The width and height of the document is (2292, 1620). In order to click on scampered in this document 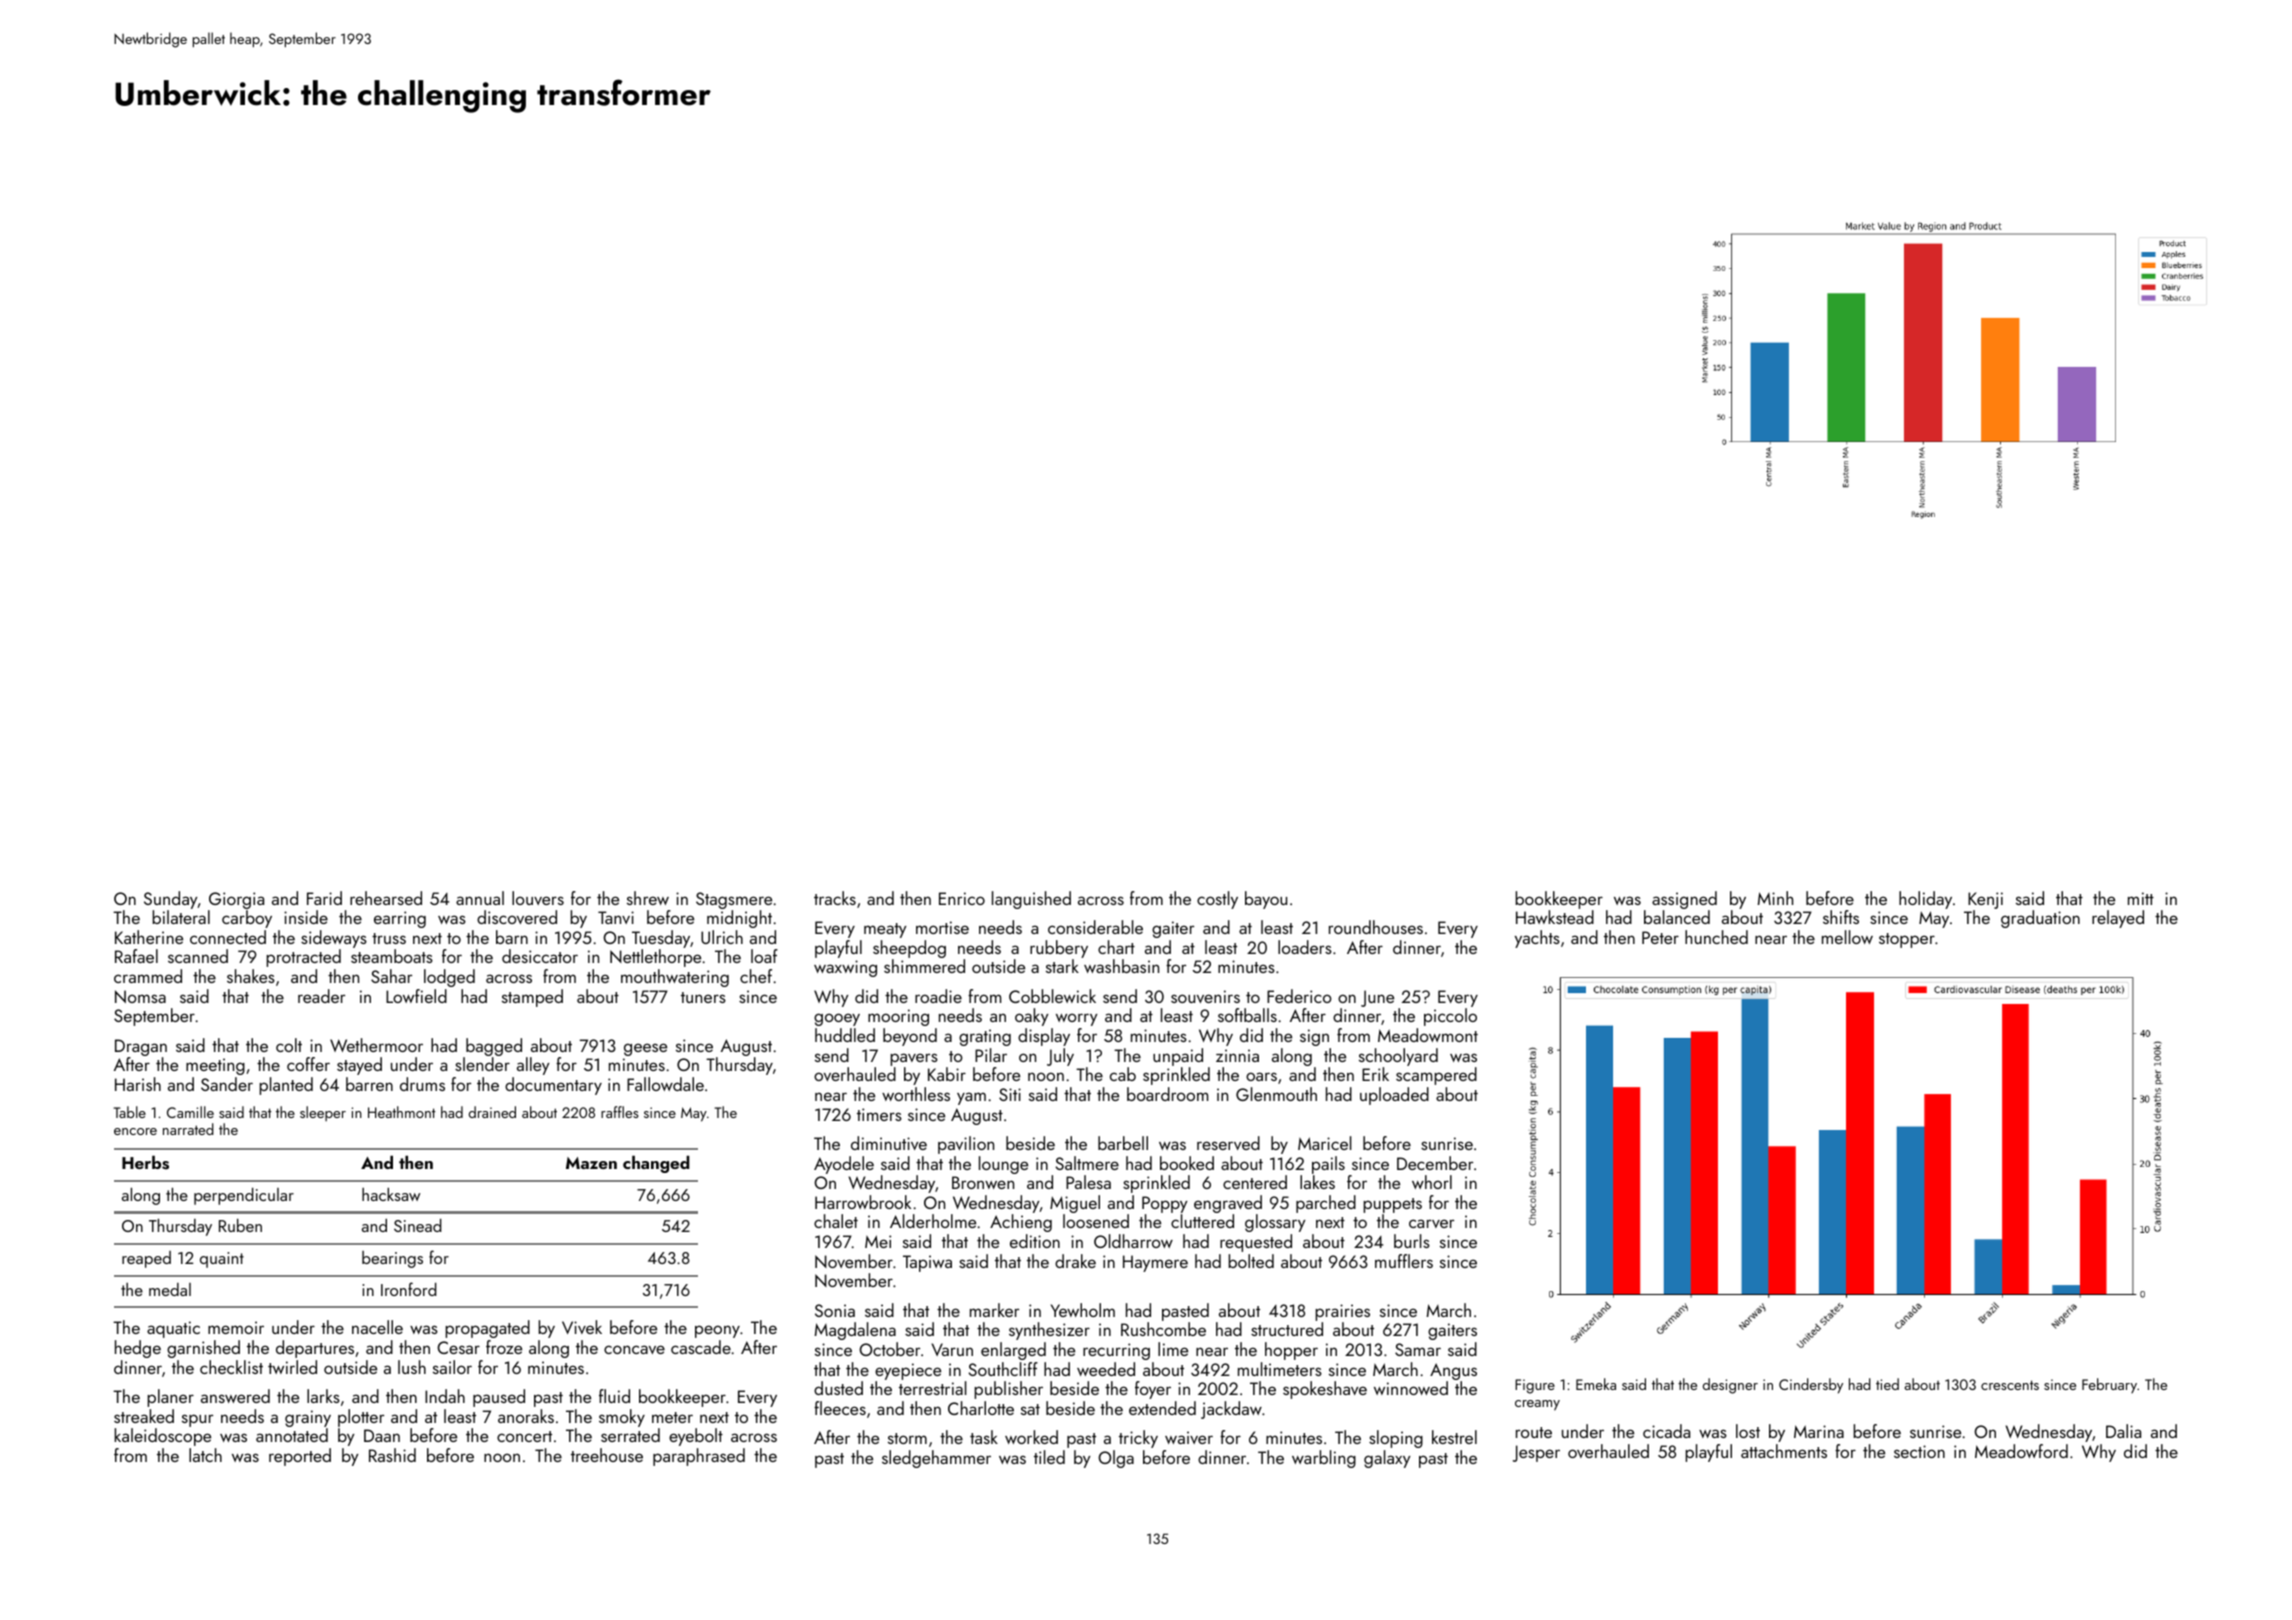, I will do `click(1436, 1076)`.
